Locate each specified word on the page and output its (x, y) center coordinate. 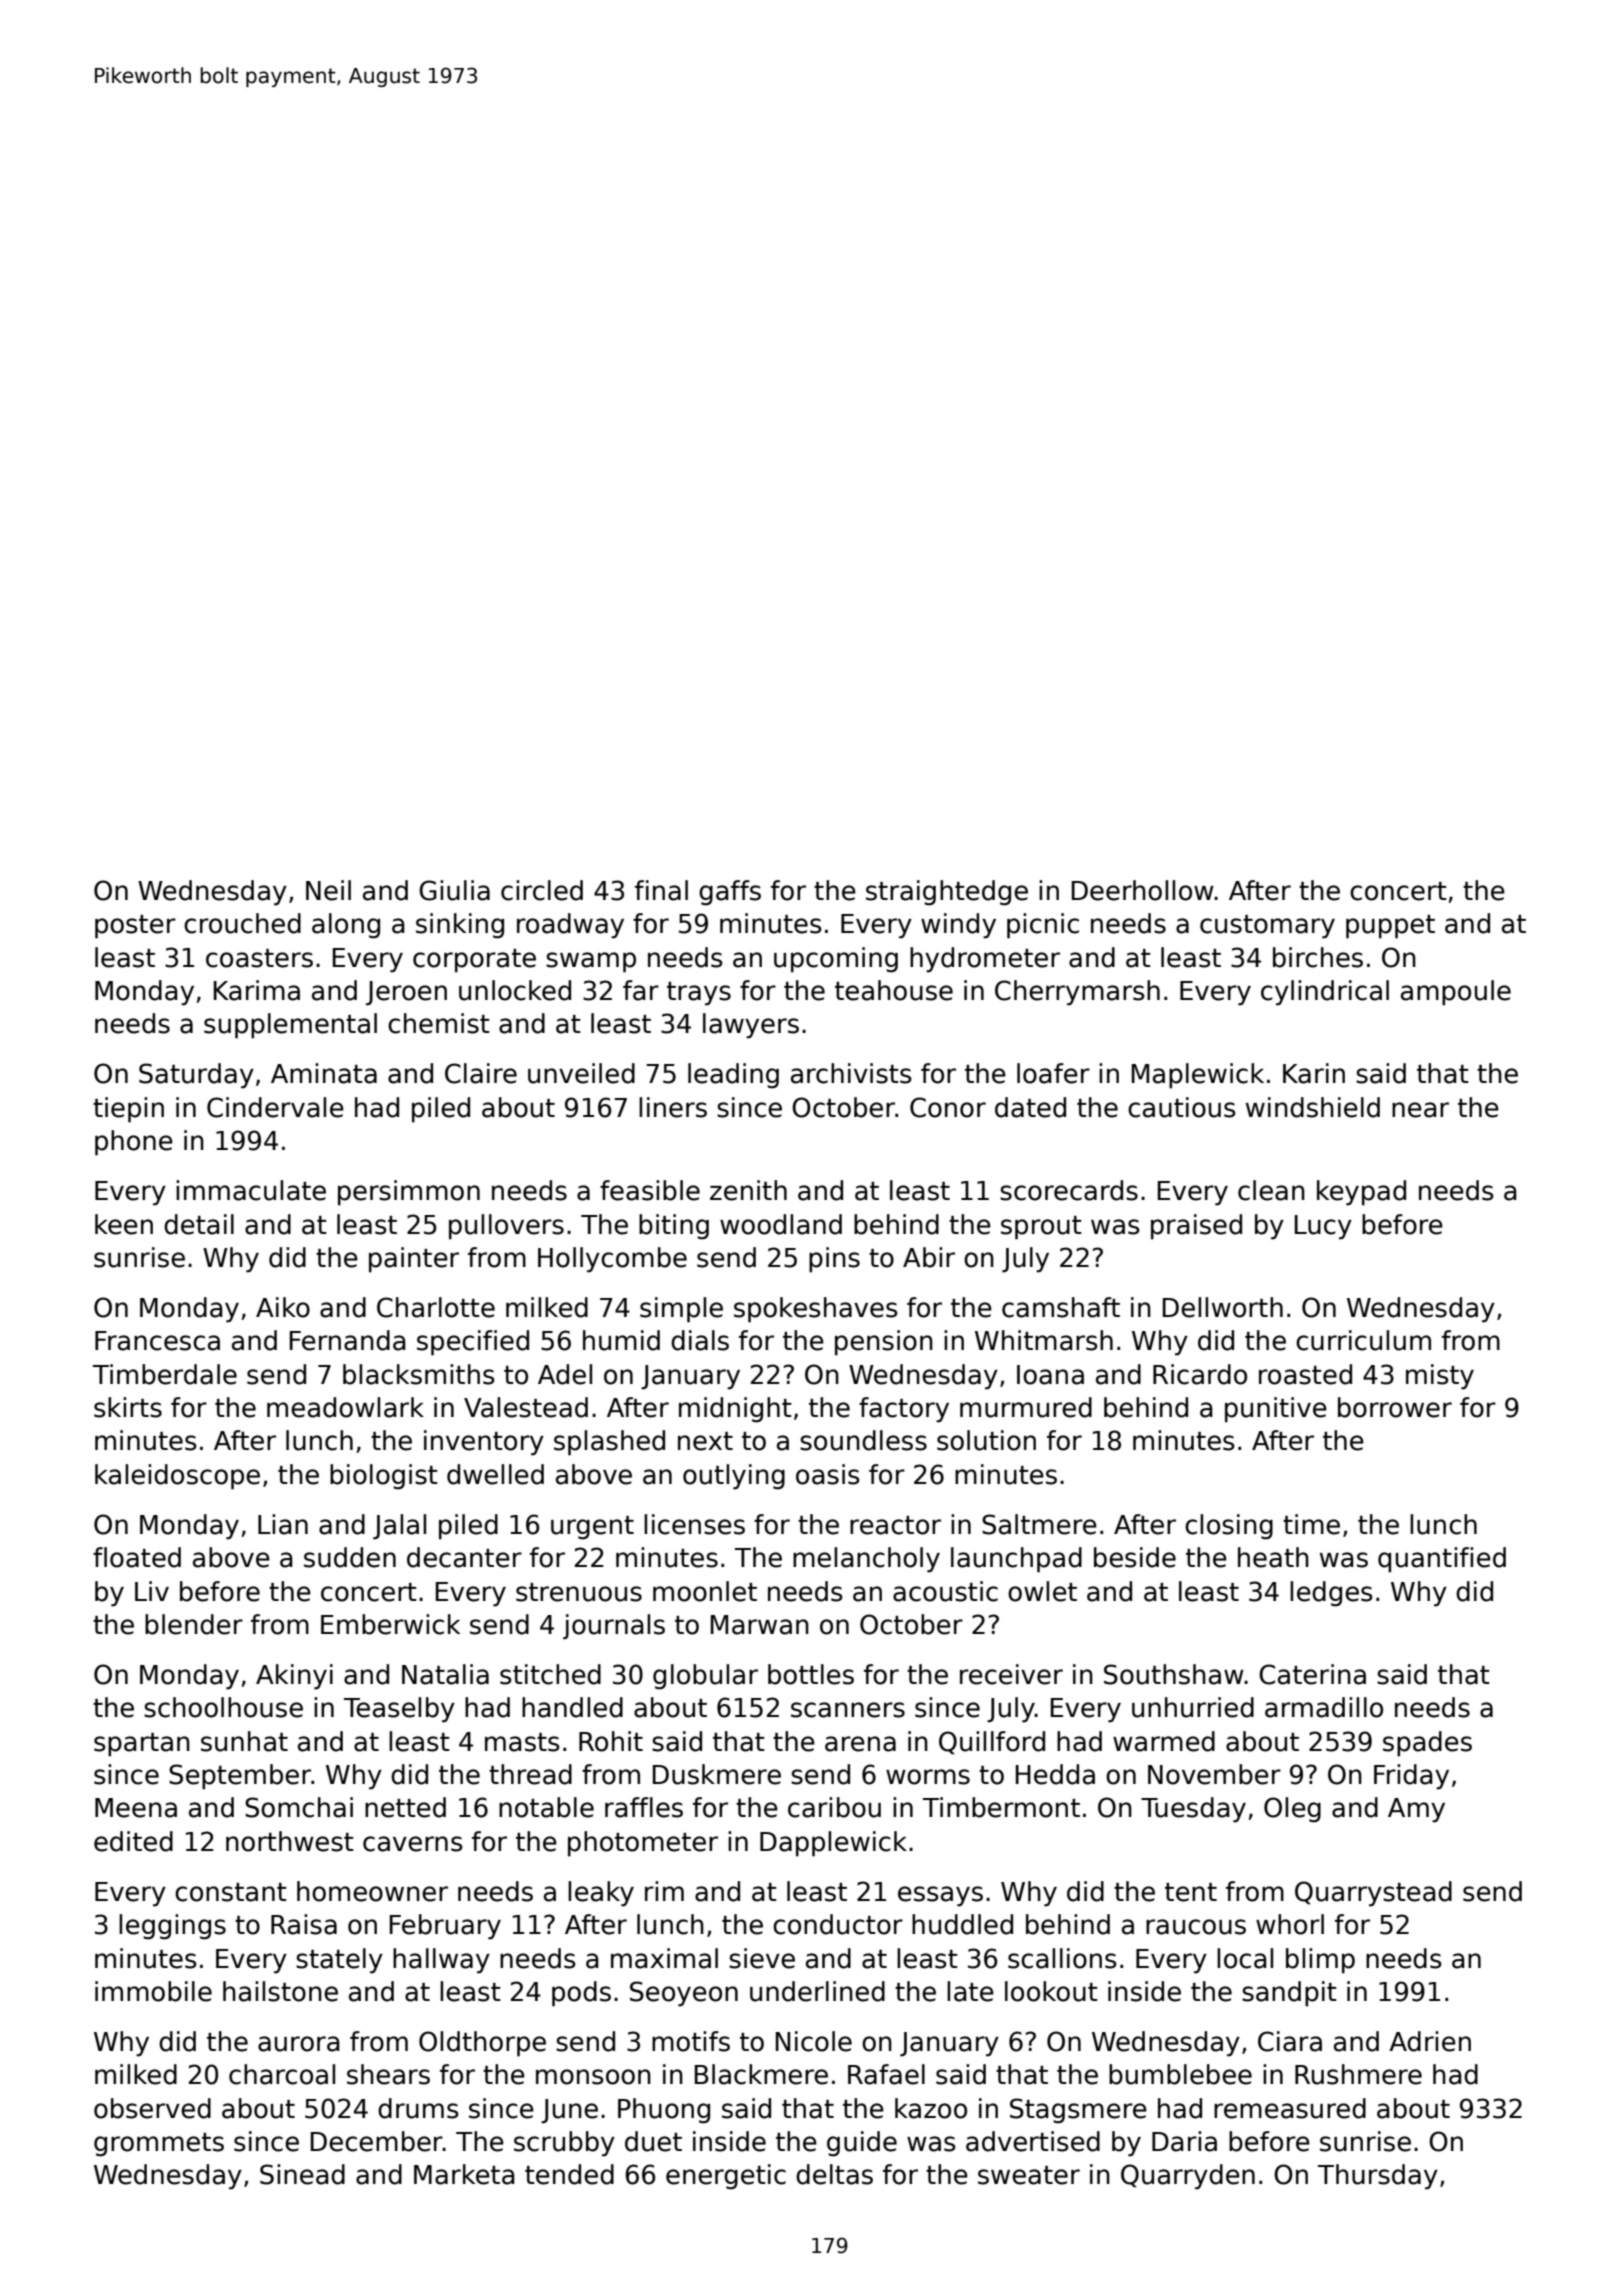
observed (152, 2108)
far (641, 990)
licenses (694, 1524)
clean (1271, 1190)
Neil (328, 890)
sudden (350, 1557)
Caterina (1312, 1674)
